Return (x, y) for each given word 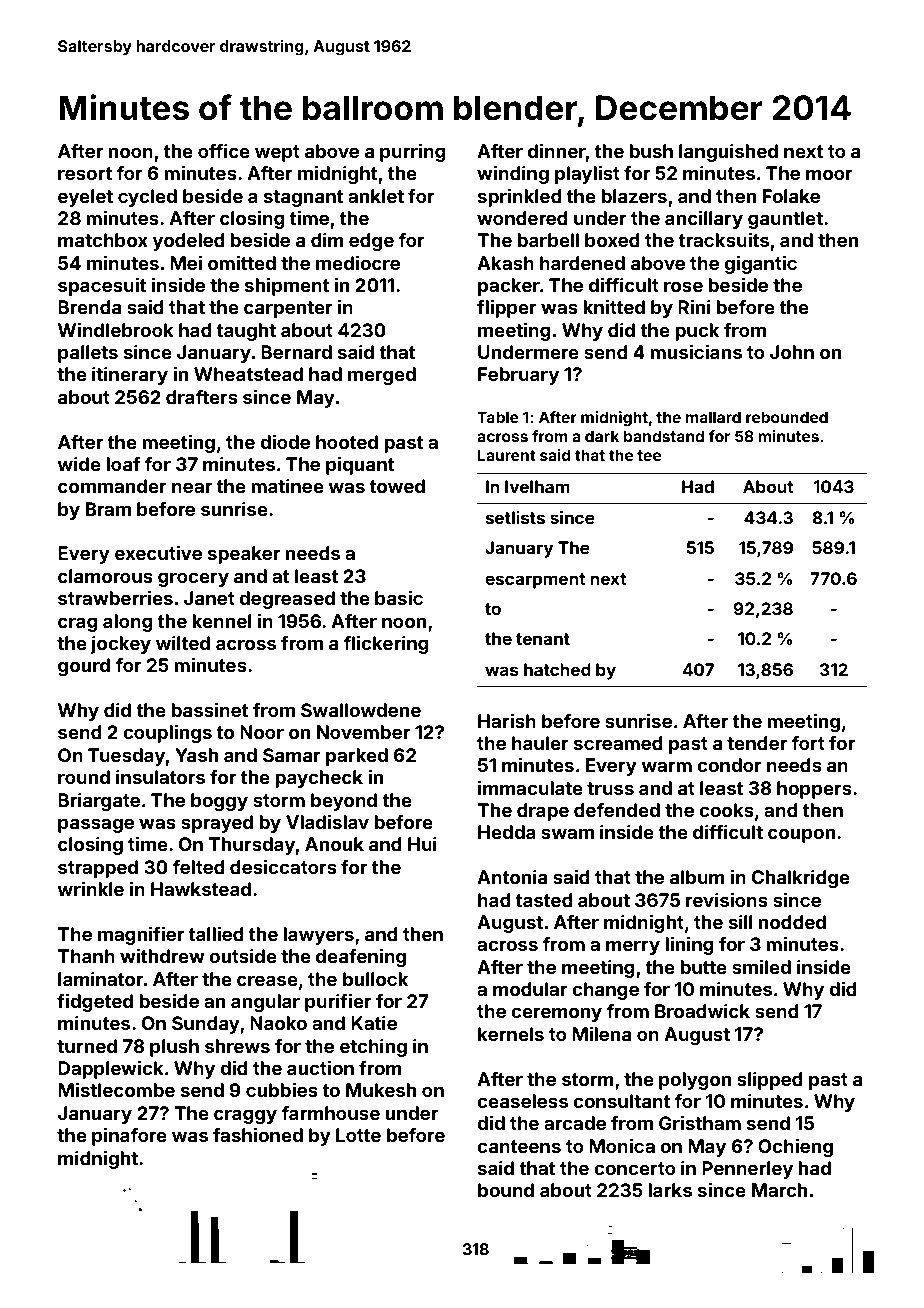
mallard (713, 417)
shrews (237, 1046)
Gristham (700, 1122)
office (224, 151)
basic (399, 598)
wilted (183, 643)
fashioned (258, 1134)
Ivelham (537, 486)
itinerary (130, 376)
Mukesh (381, 1090)
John (792, 352)
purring (413, 152)
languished (728, 153)
